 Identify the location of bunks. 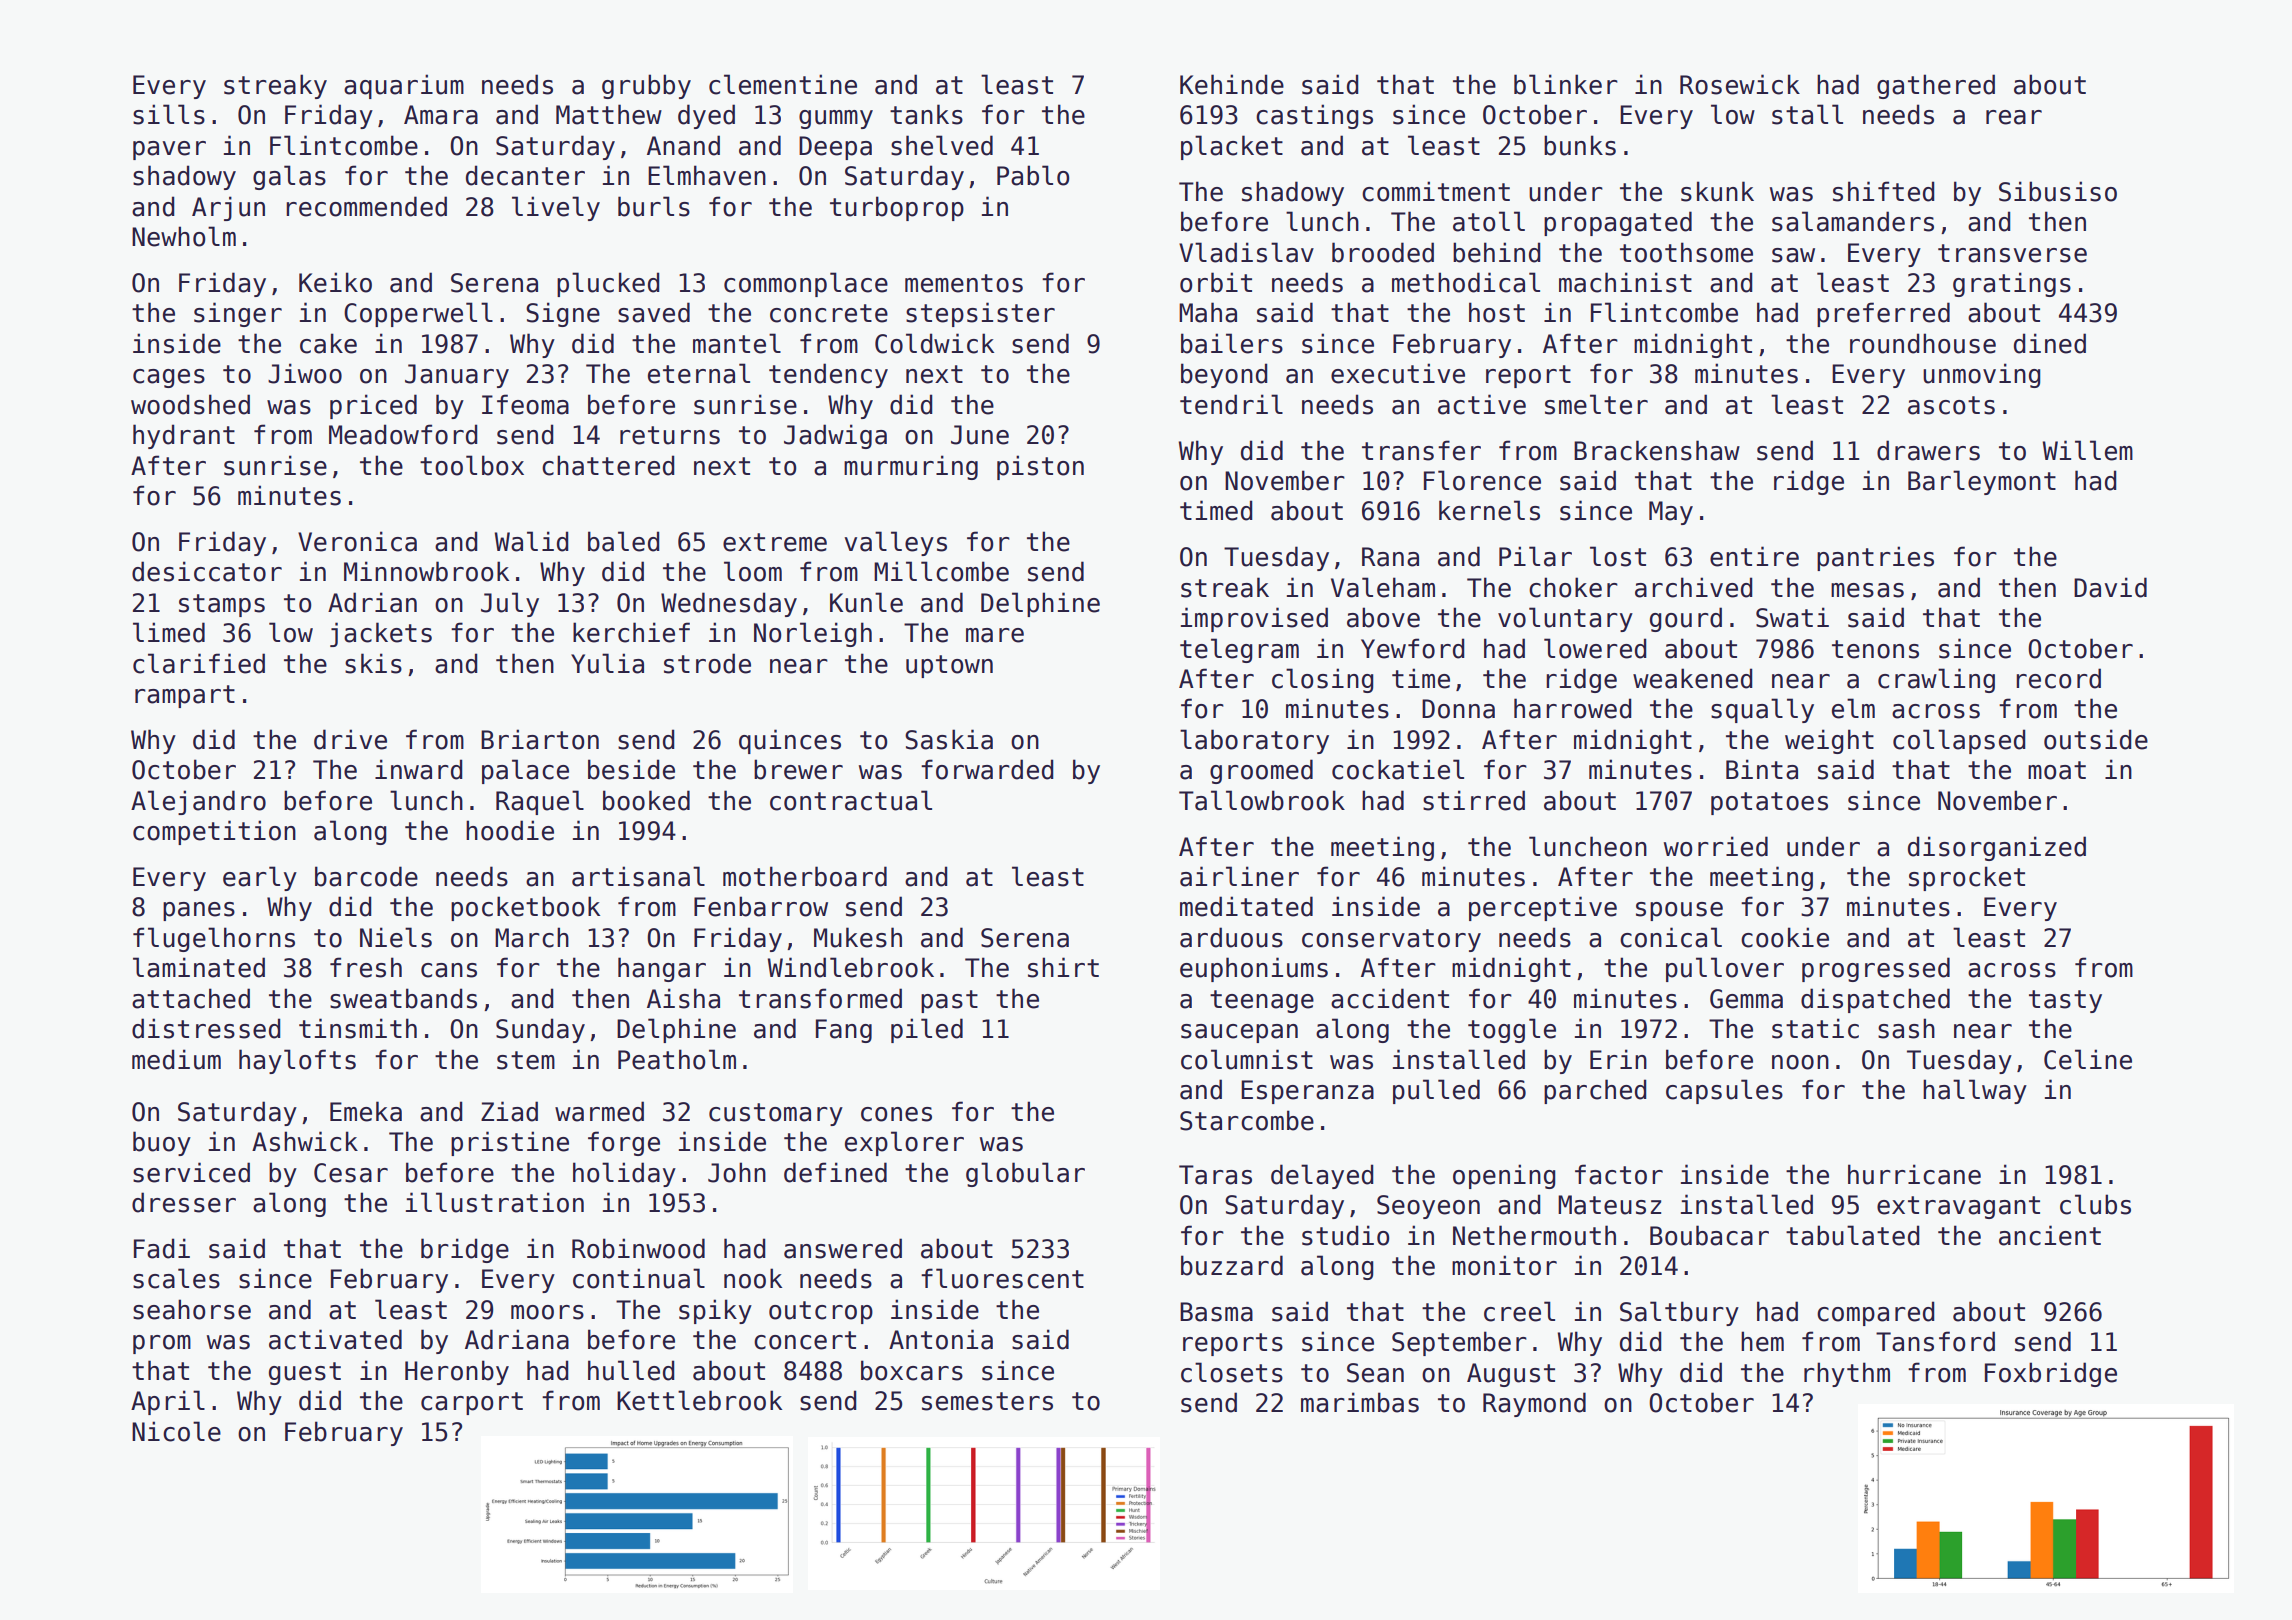
(1580, 145).
